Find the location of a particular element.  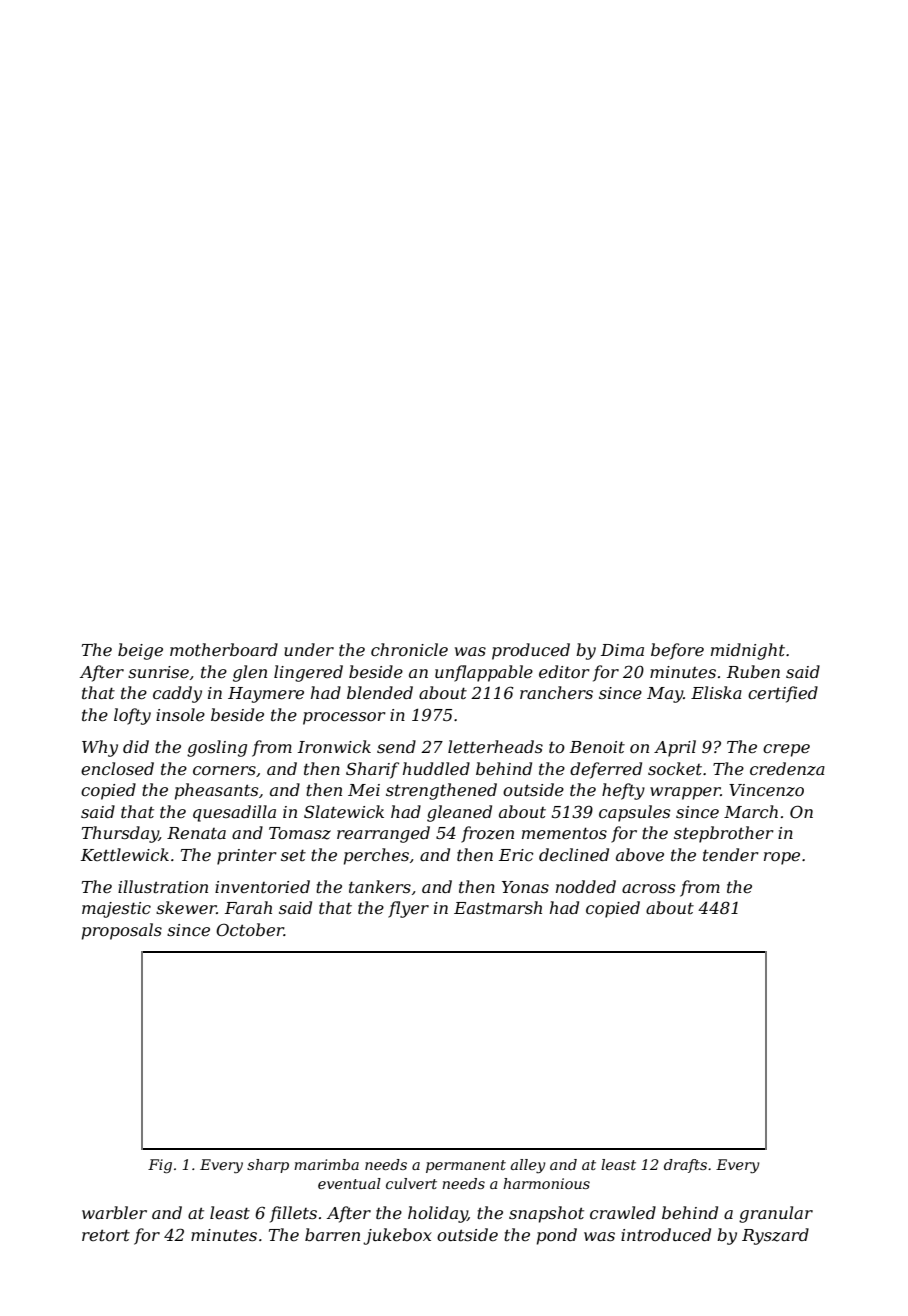

quesadilla is located at coordinates (234, 813).
